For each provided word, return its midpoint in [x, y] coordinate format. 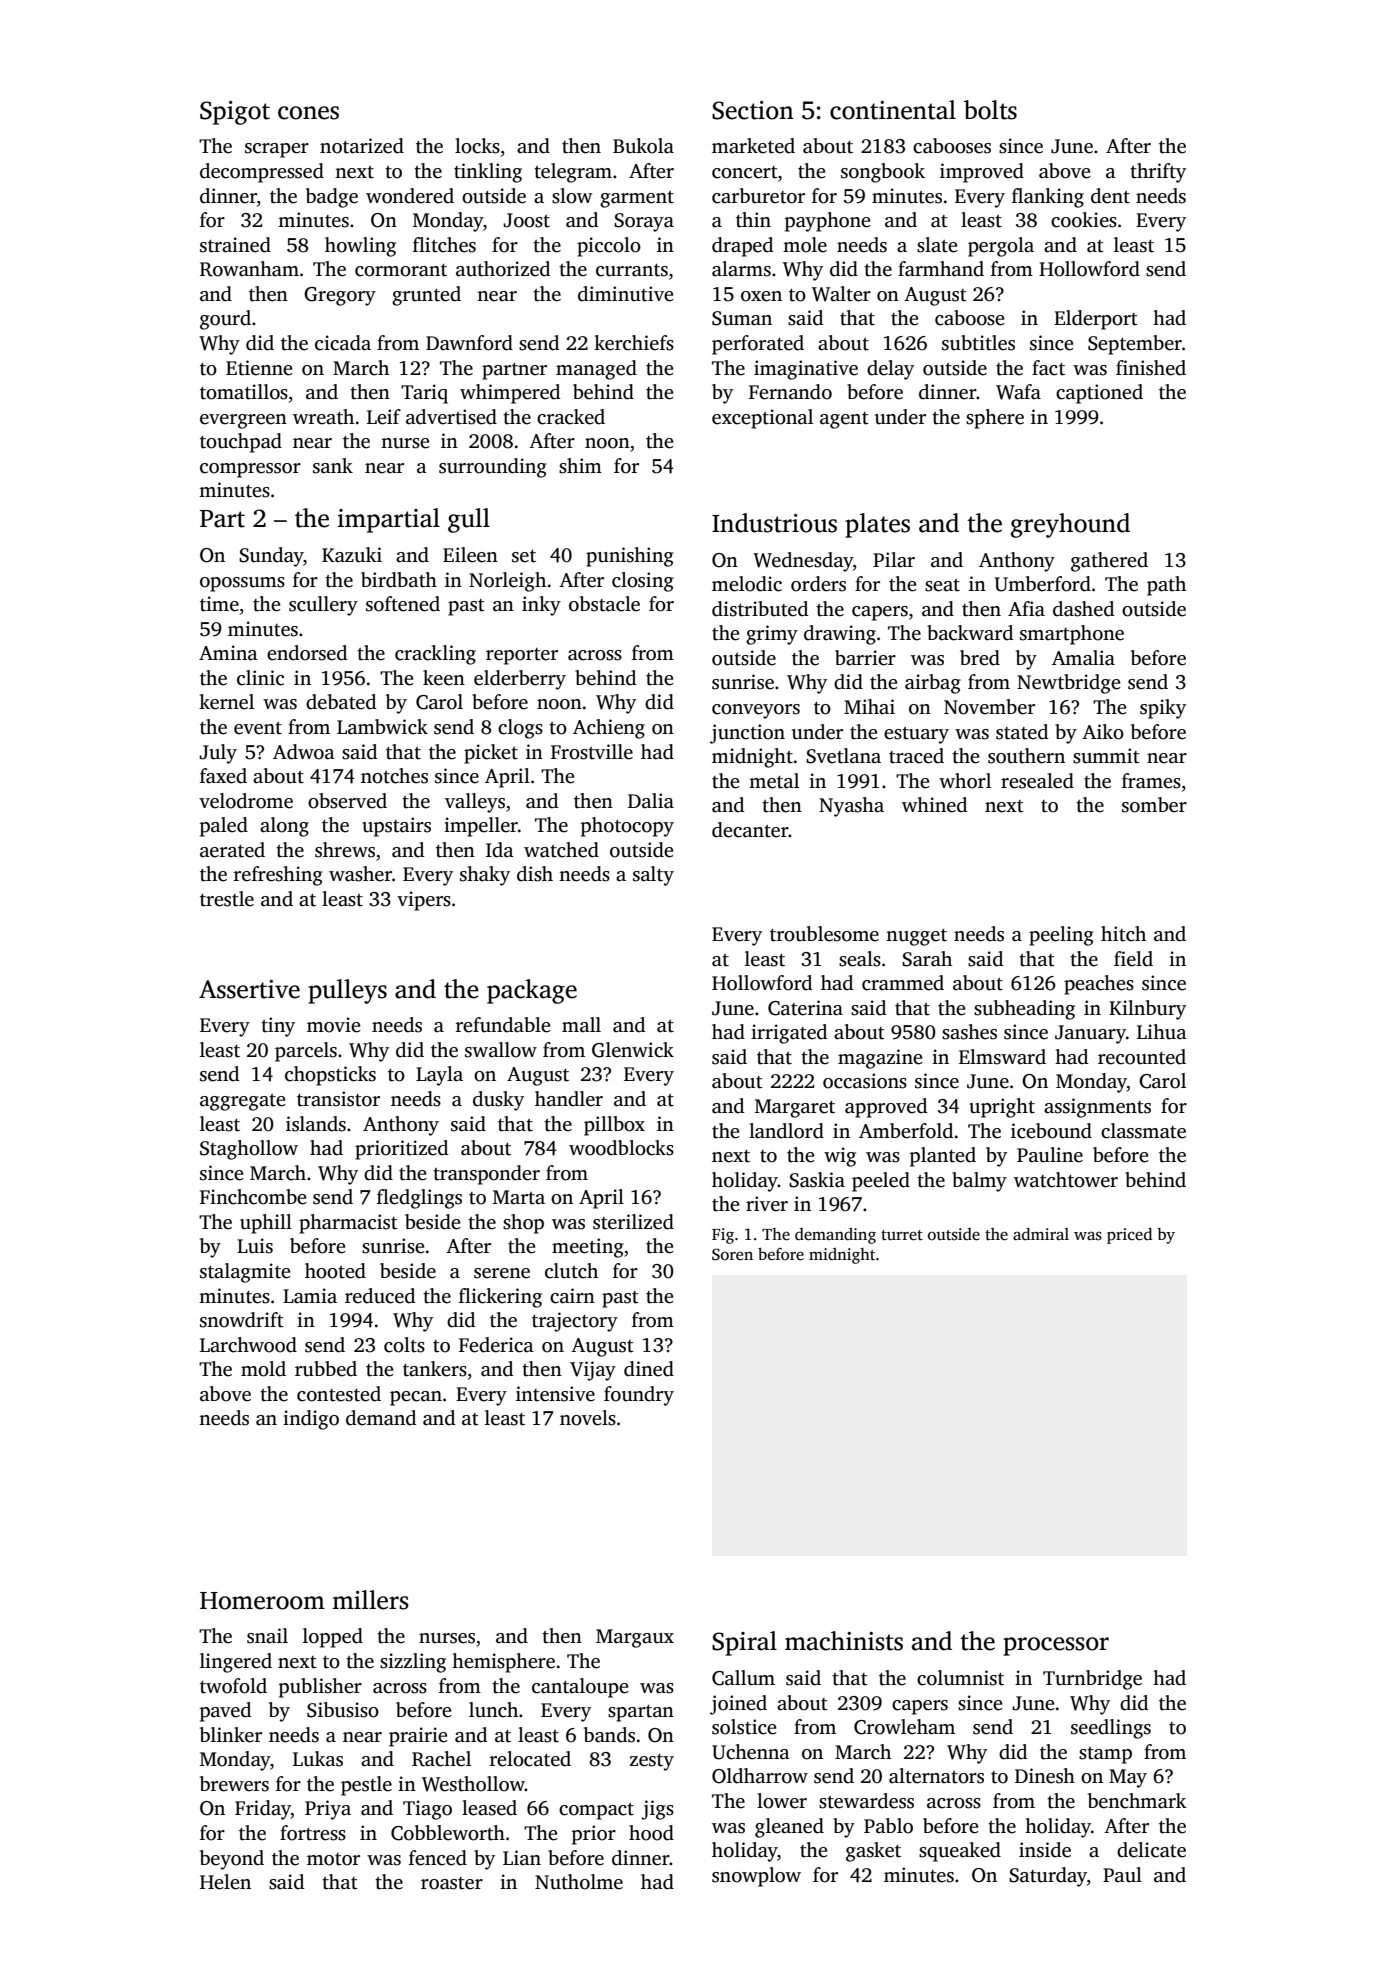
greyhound [1070, 525]
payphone [828, 222]
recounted [1142, 1057]
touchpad [241, 443]
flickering [500, 1298]
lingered [236, 1663]
